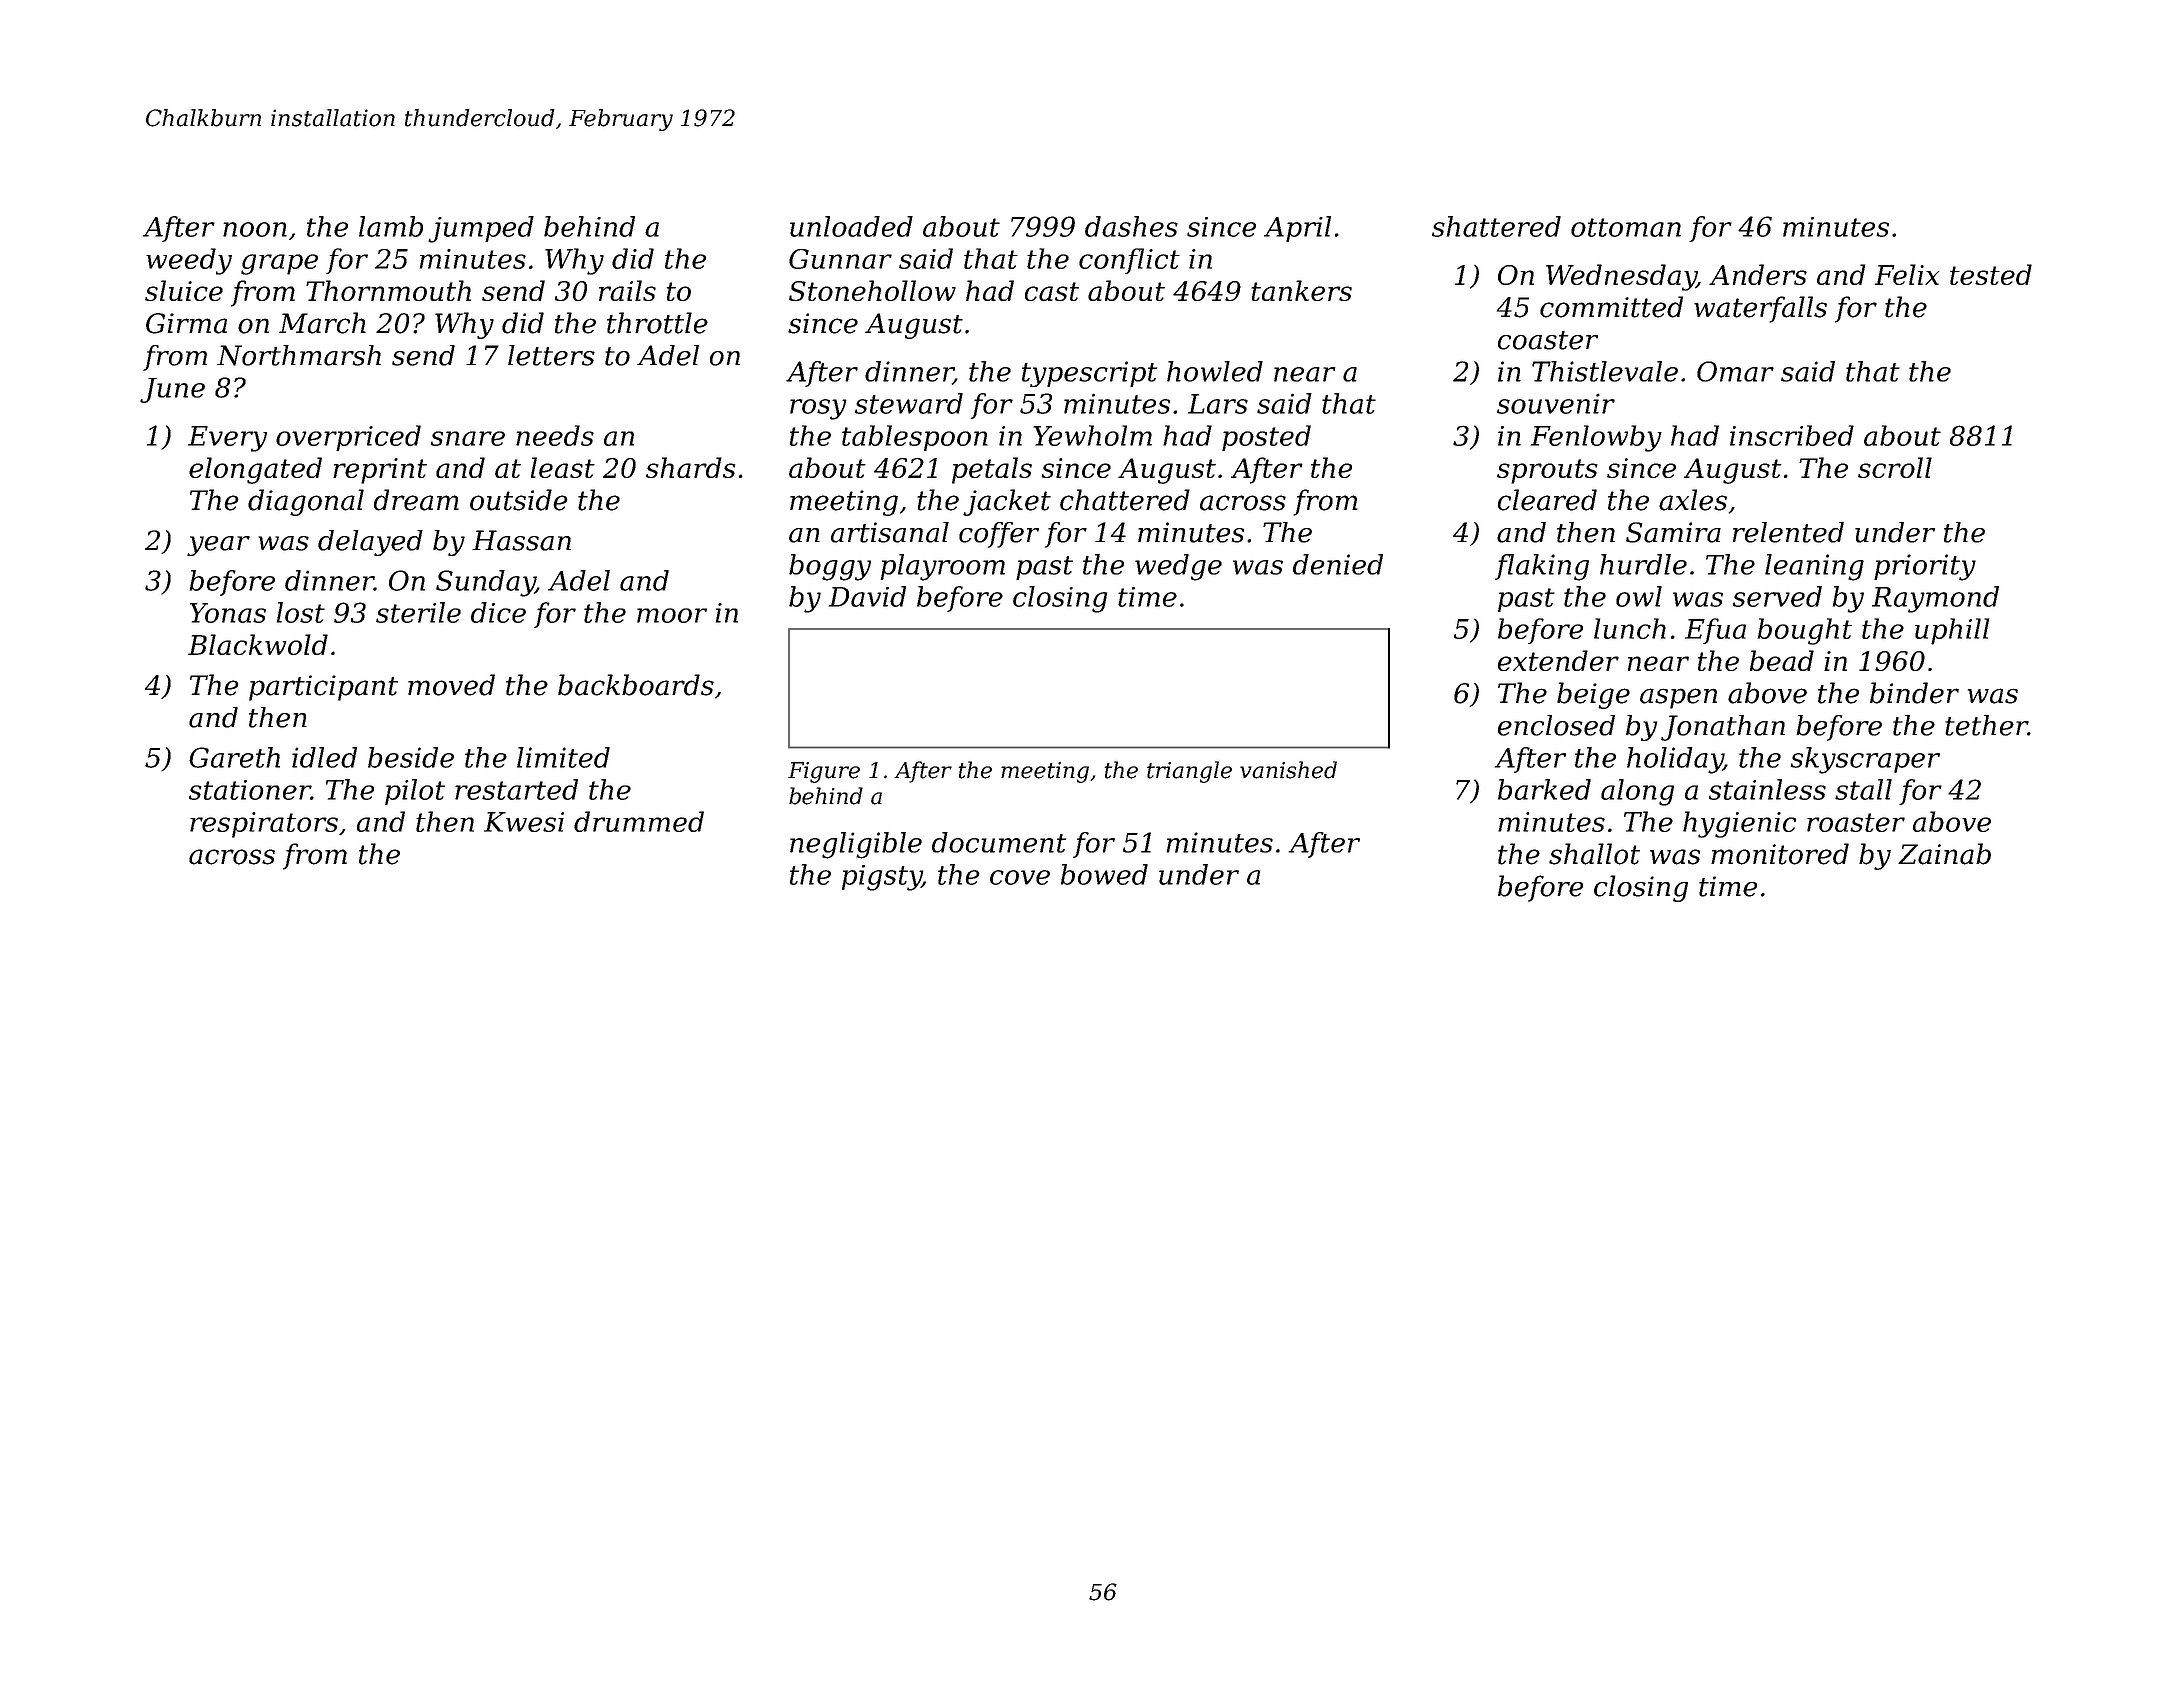 This screenshot has width=2178, height=1683. What do you see at coordinates (851, 226) in the screenshot?
I see `unloaded` at bounding box center [851, 226].
